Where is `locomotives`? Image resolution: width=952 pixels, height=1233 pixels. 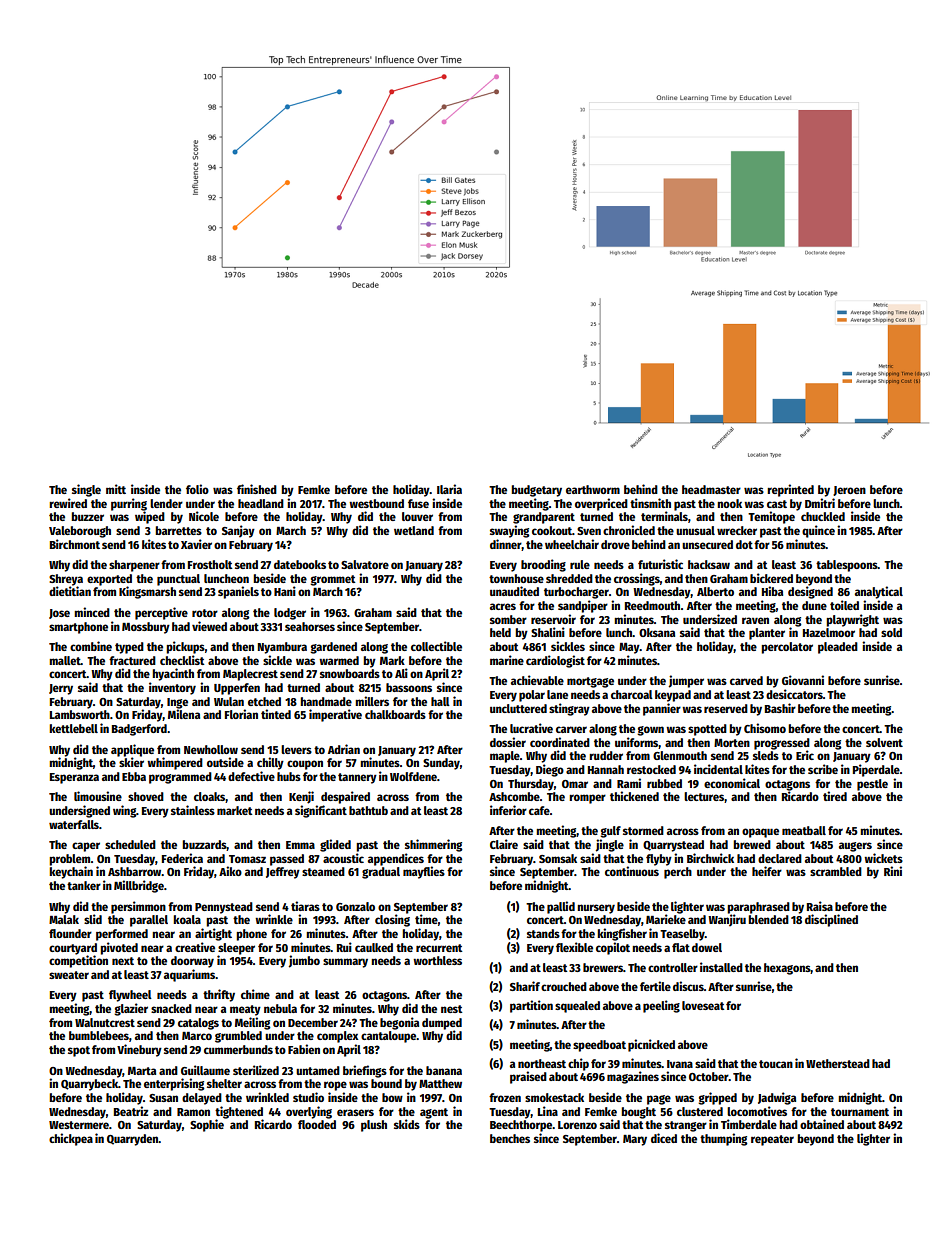 locomotives is located at coordinates (757, 1111).
